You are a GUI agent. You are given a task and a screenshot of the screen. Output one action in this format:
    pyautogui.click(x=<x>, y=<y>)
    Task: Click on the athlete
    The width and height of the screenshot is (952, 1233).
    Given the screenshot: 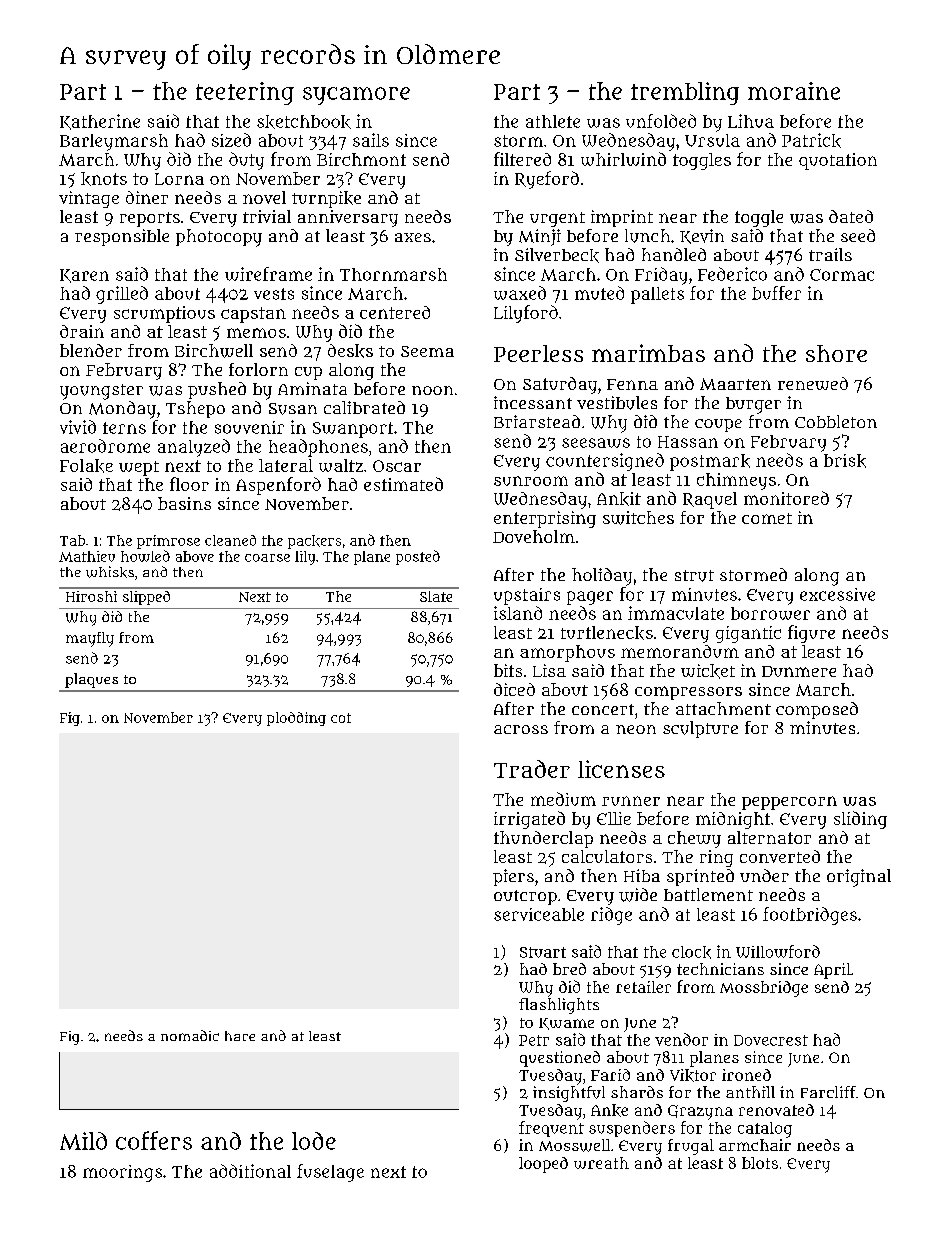 What is the action you would take?
    pyautogui.click(x=553, y=121)
